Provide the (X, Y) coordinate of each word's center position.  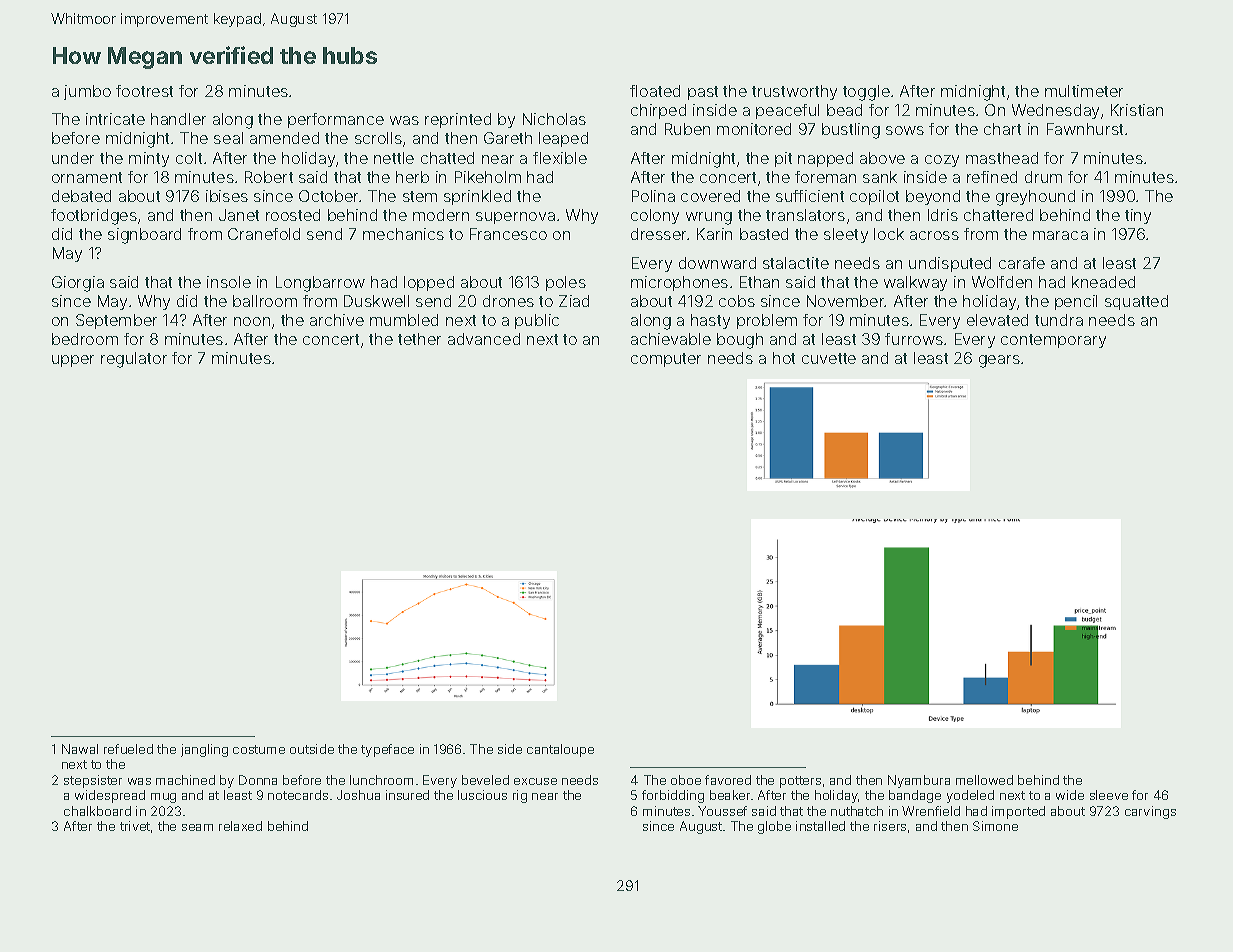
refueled (128, 749)
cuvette (829, 358)
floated (655, 91)
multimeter (1084, 91)
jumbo (87, 92)
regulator (134, 360)
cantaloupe (560, 750)
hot (784, 358)
